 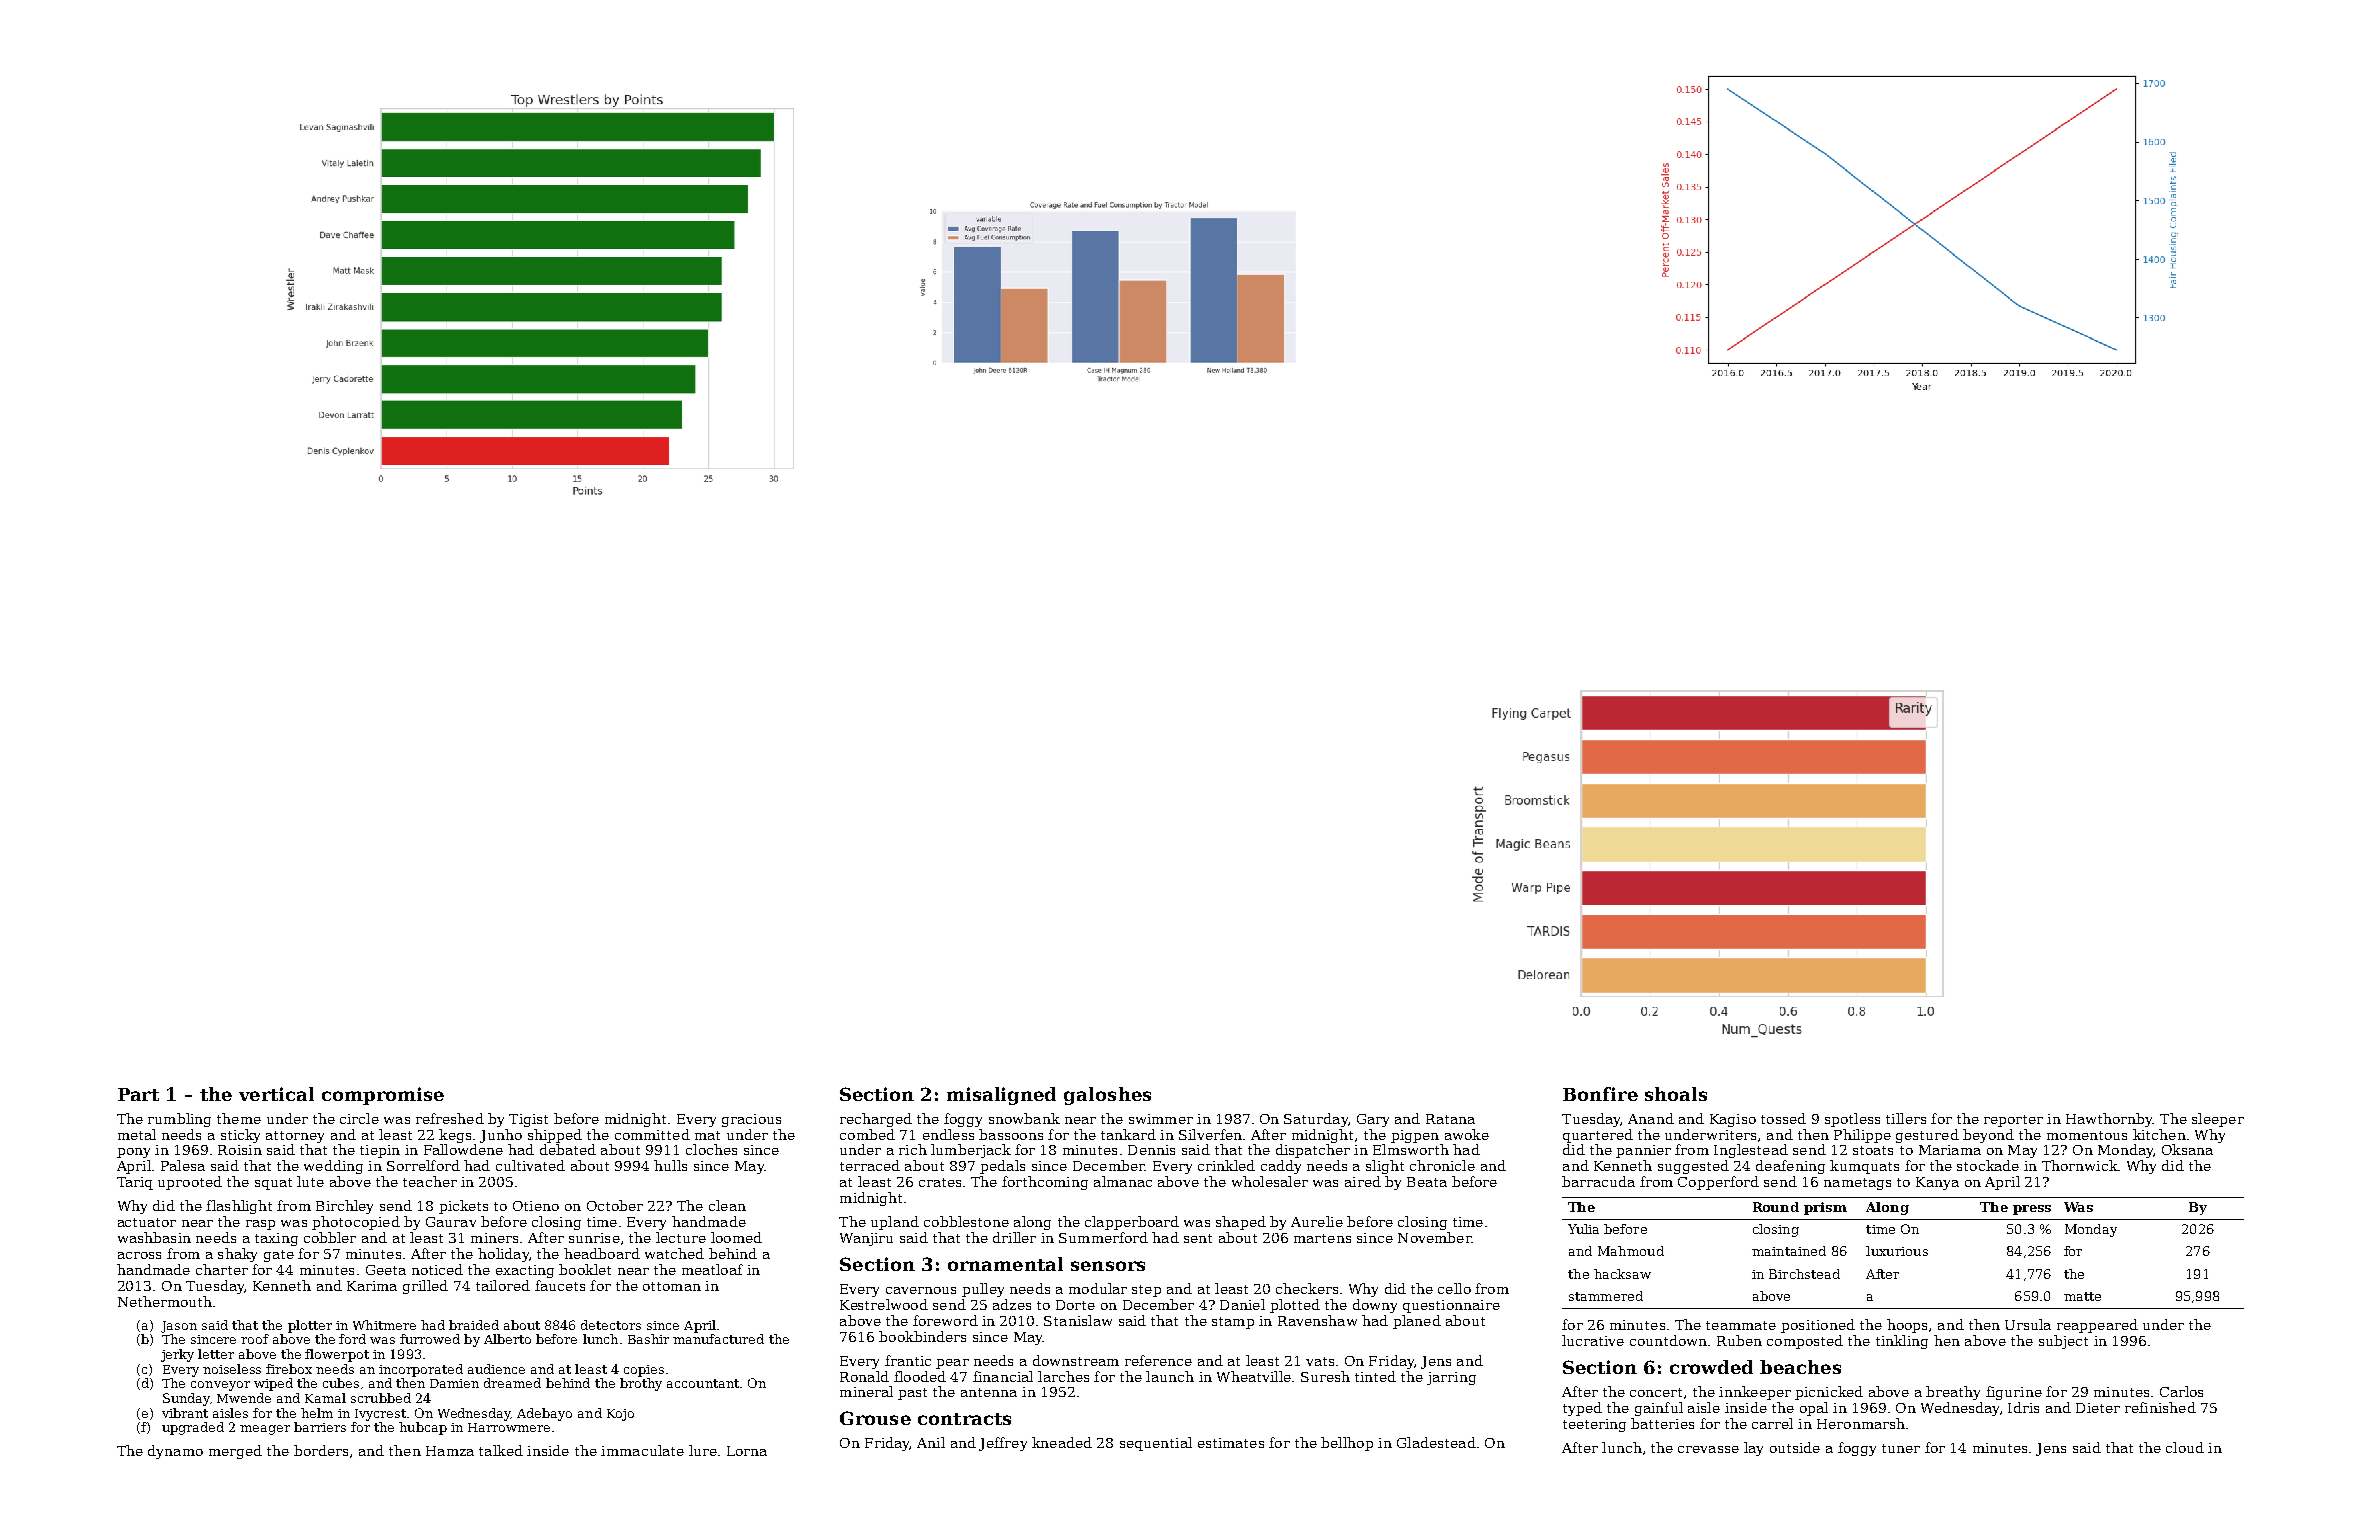 What do you see at coordinates (276, 1094) in the document?
I see `vertical` at bounding box center [276, 1094].
